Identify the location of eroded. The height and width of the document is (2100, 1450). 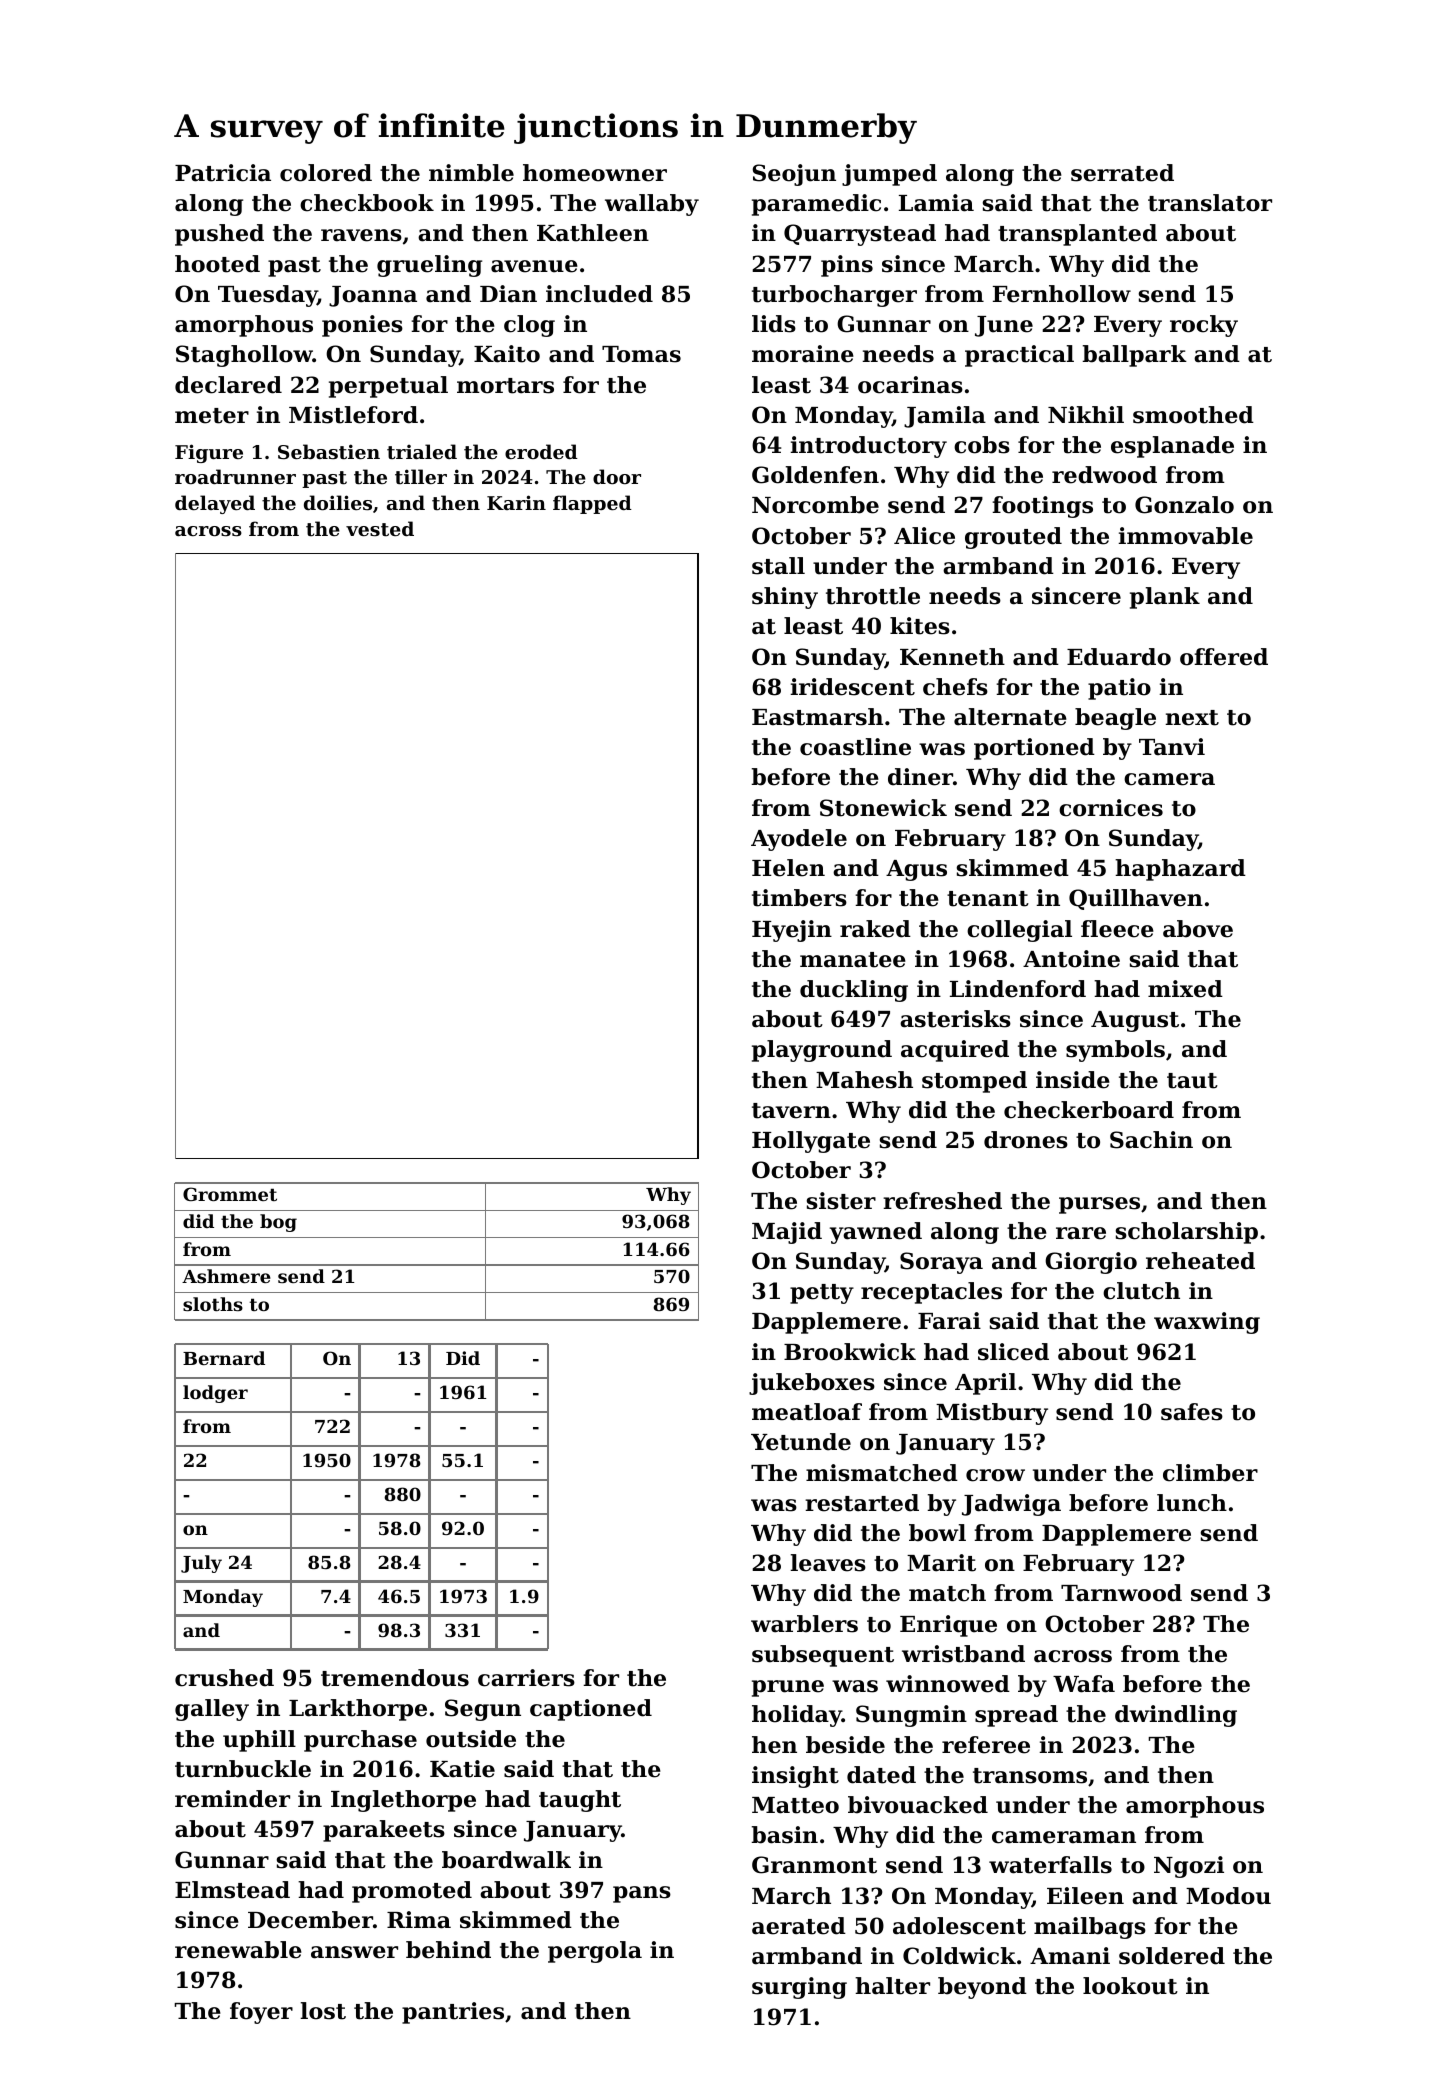
(541, 451).
